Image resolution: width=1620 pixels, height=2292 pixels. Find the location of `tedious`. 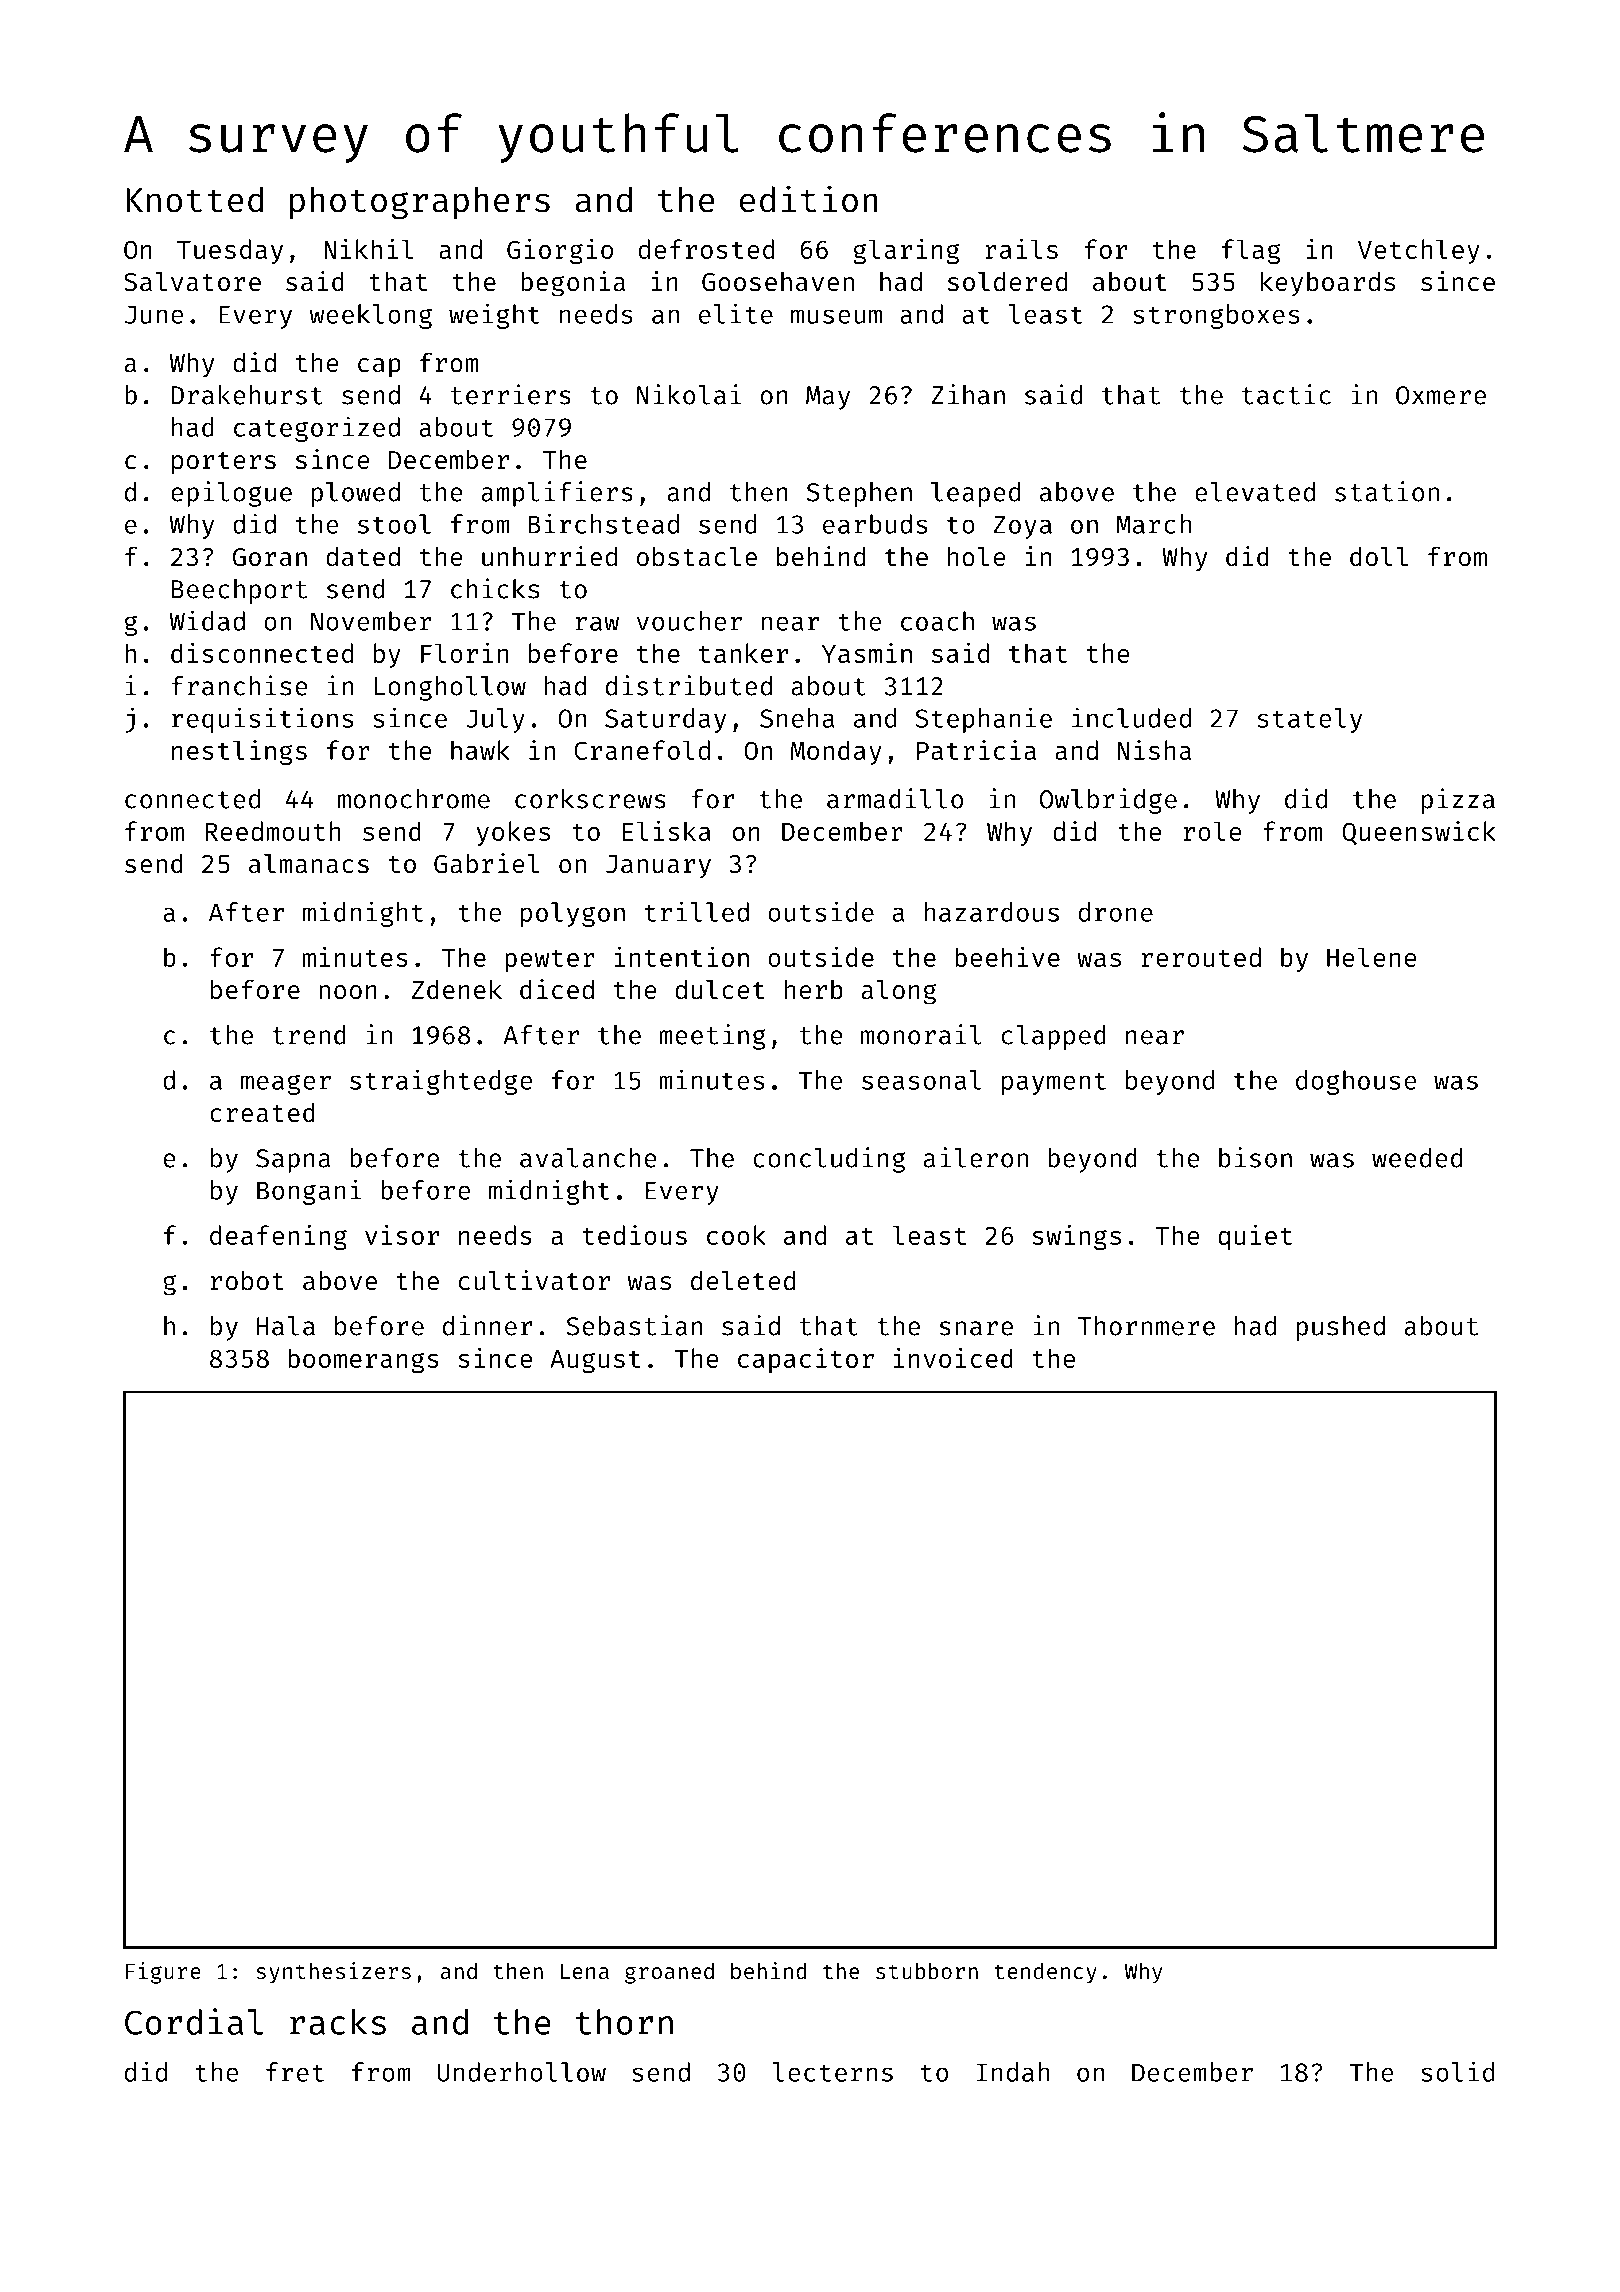

tedious is located at coordinates (635, 1235).
